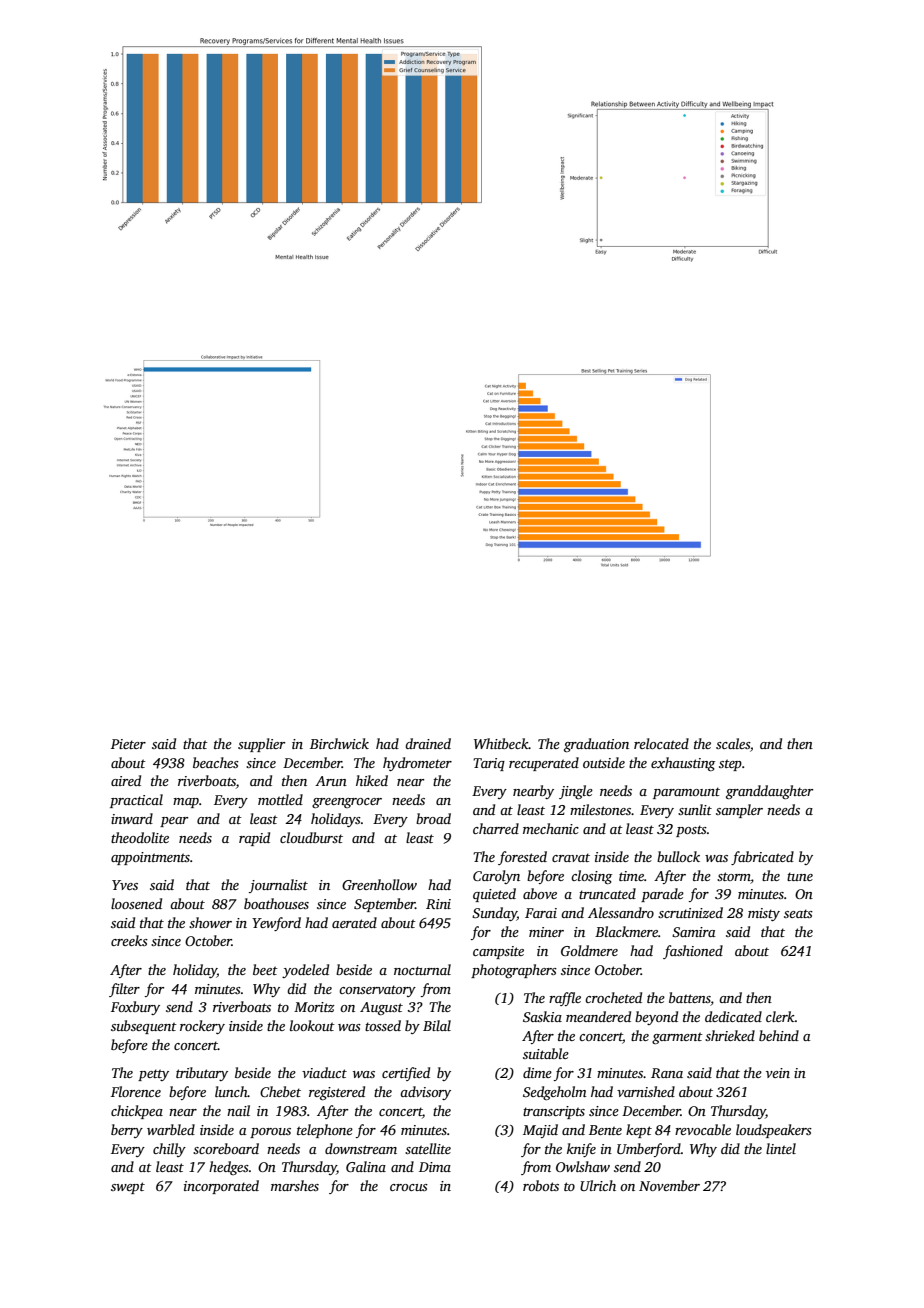 This image has width=924, height=1308. I want to click on seats, so click(798, 913).
